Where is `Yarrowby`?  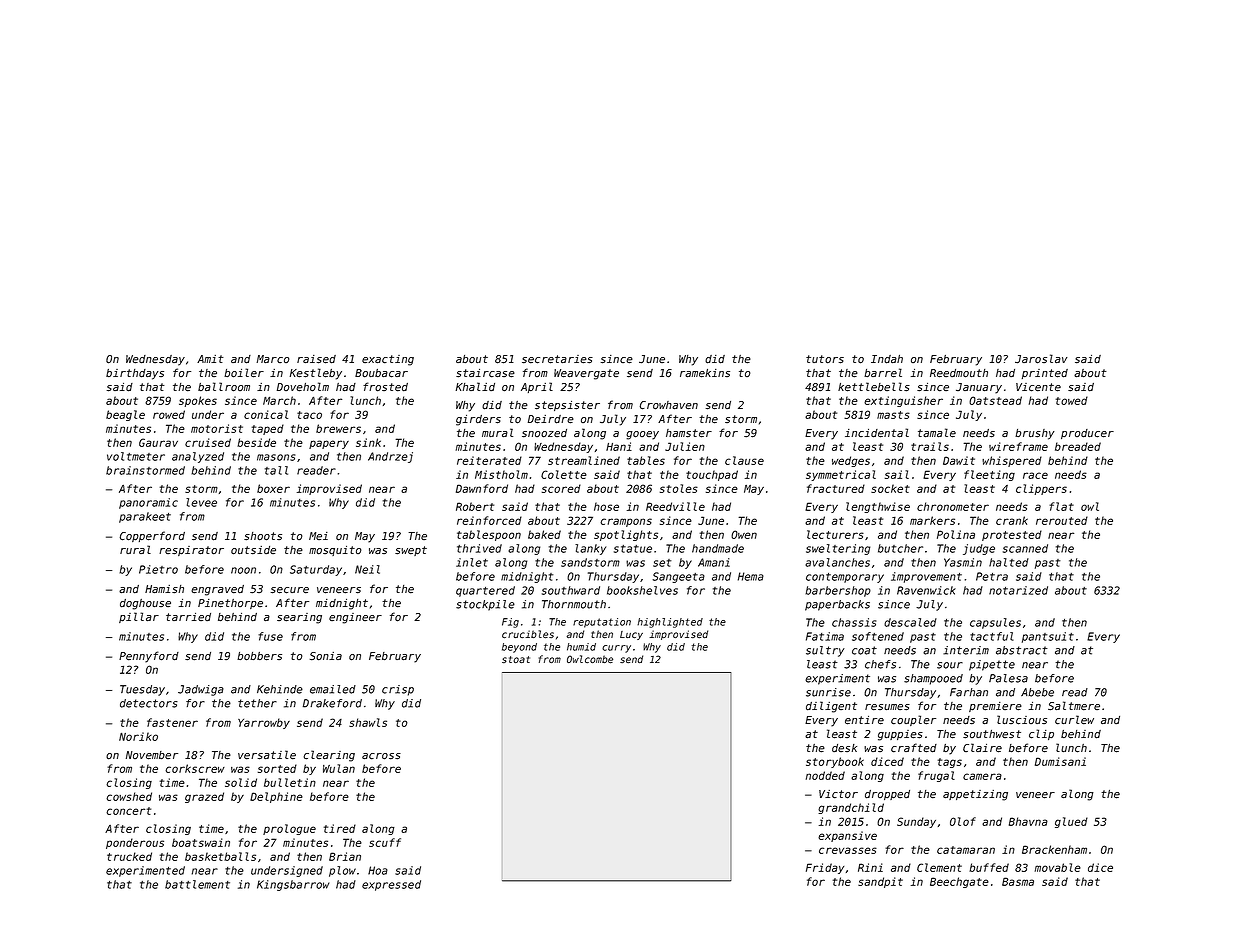 Yarrowby is located at coordinates (264, 723).
